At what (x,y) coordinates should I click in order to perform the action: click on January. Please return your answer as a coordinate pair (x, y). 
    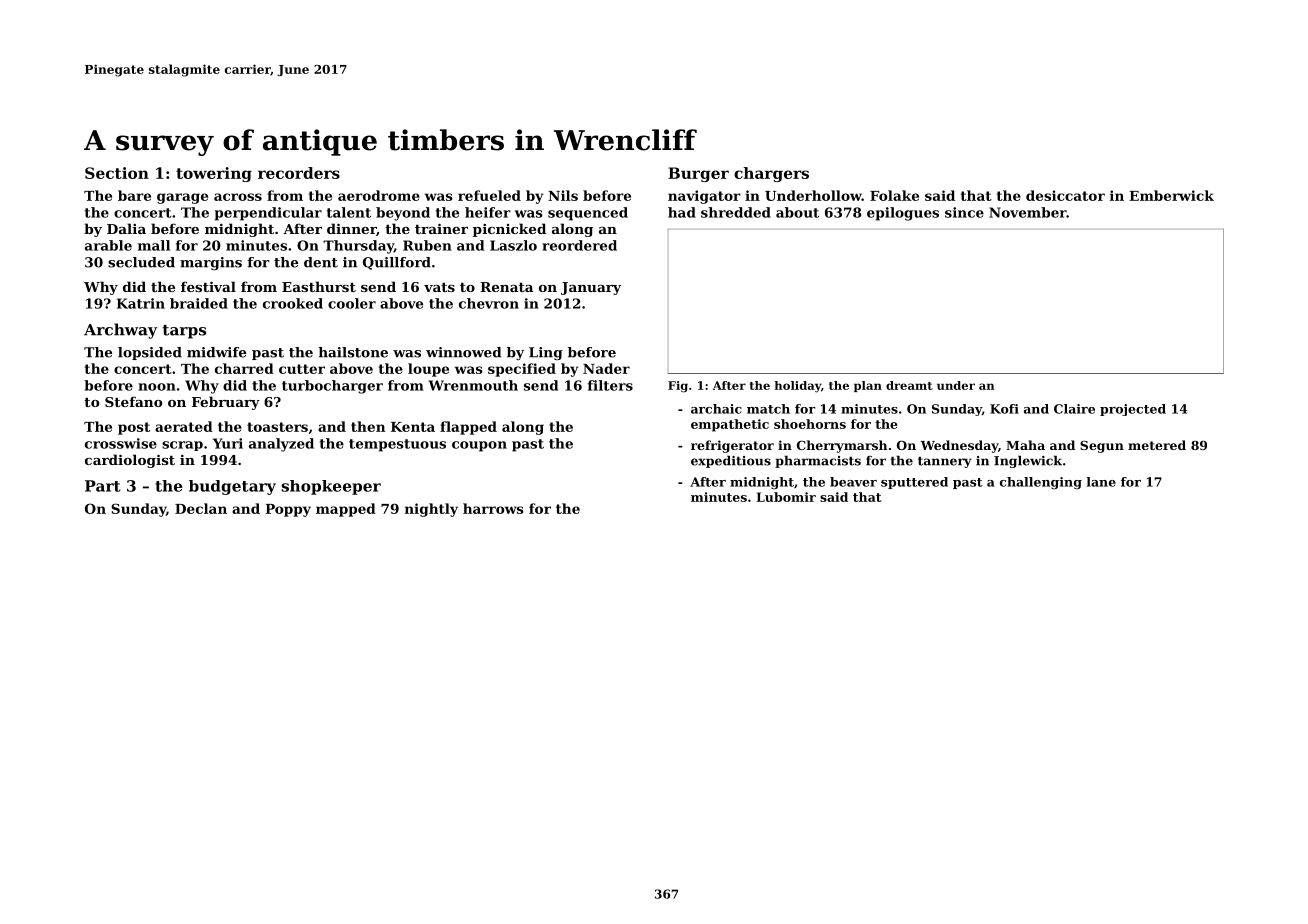
    Looking at the image, I should click on (591, 288).
